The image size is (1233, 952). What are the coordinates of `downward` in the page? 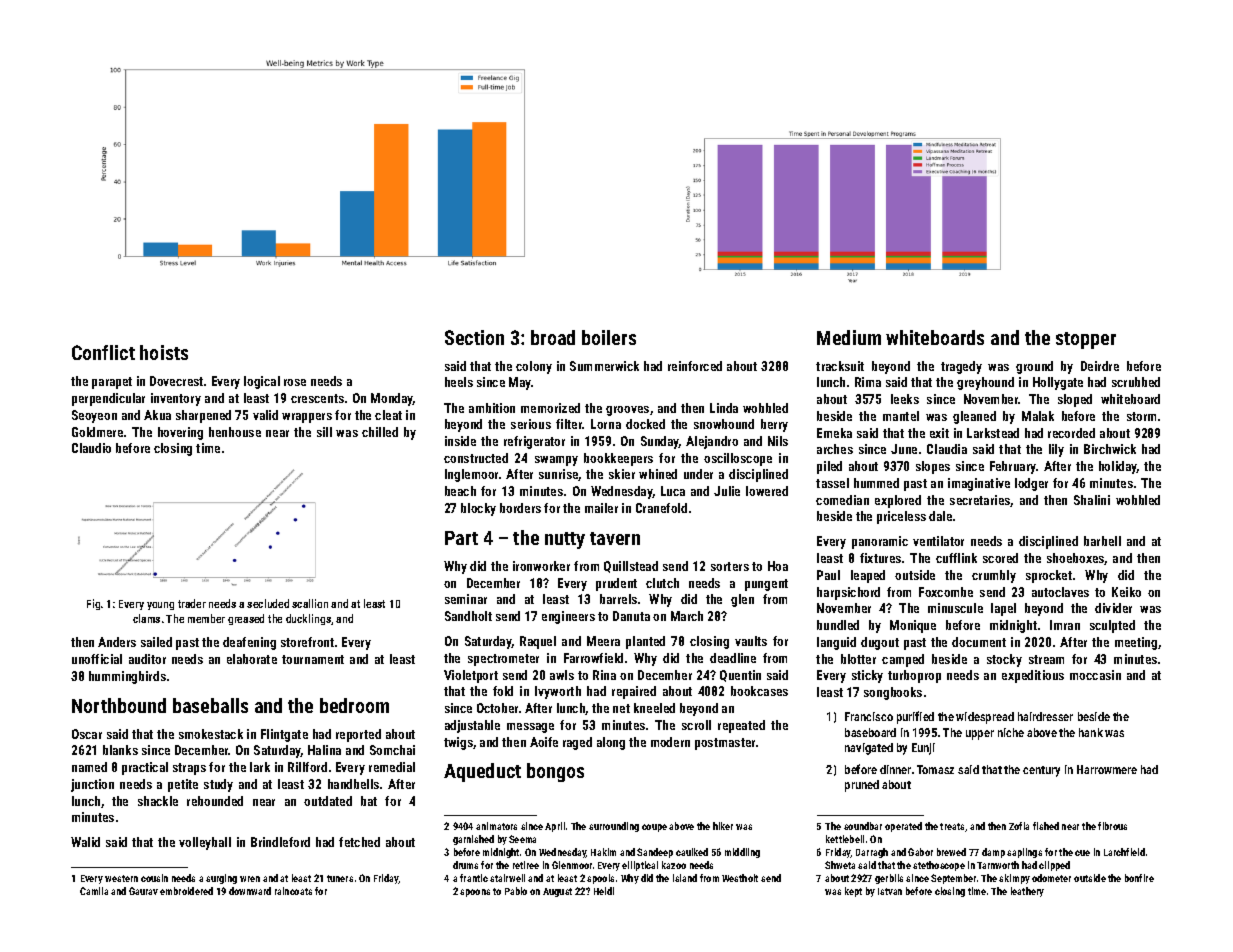 It's located at (250, 891).
